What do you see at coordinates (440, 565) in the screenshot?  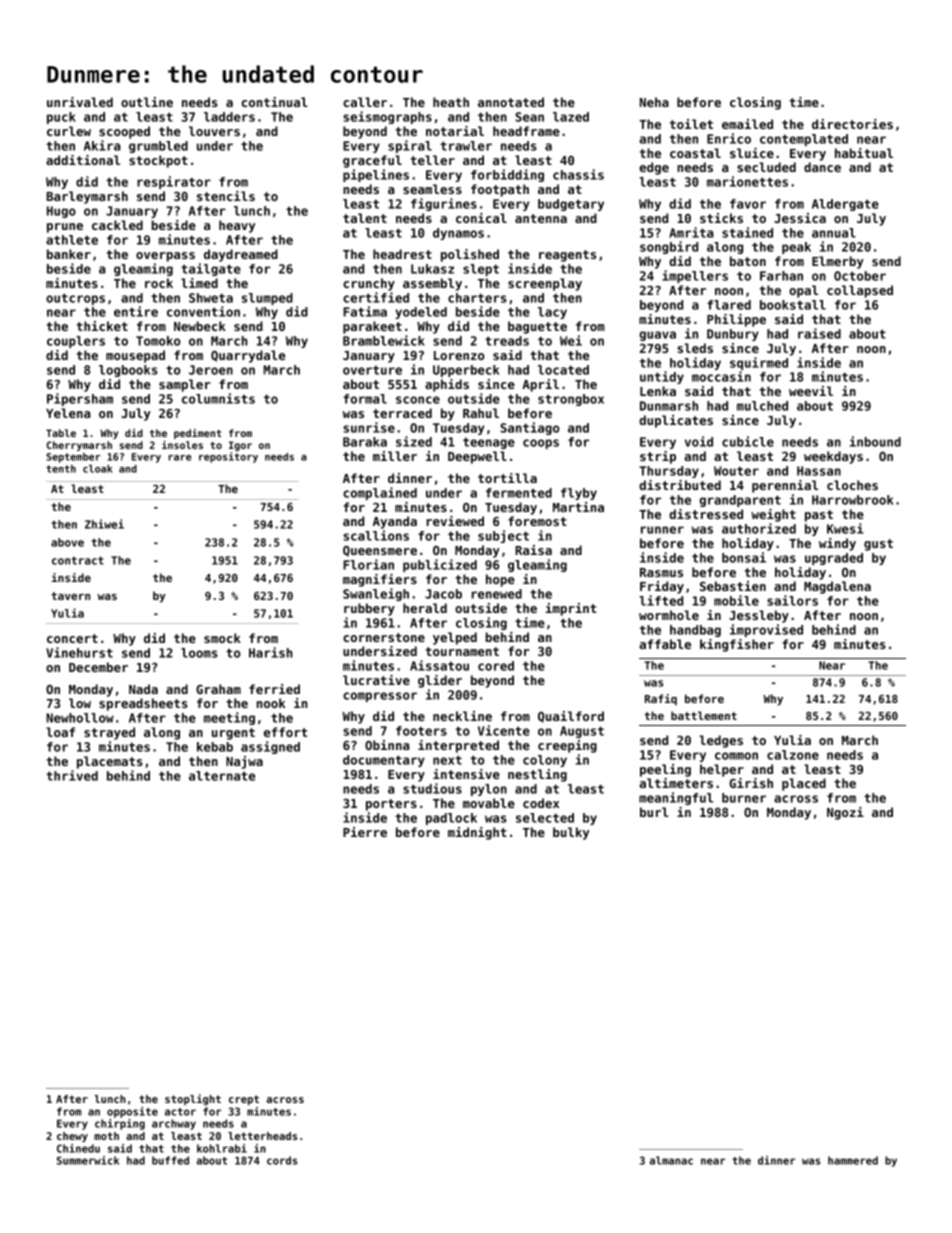 I see `publicized` at bounding box center [440, 565].
